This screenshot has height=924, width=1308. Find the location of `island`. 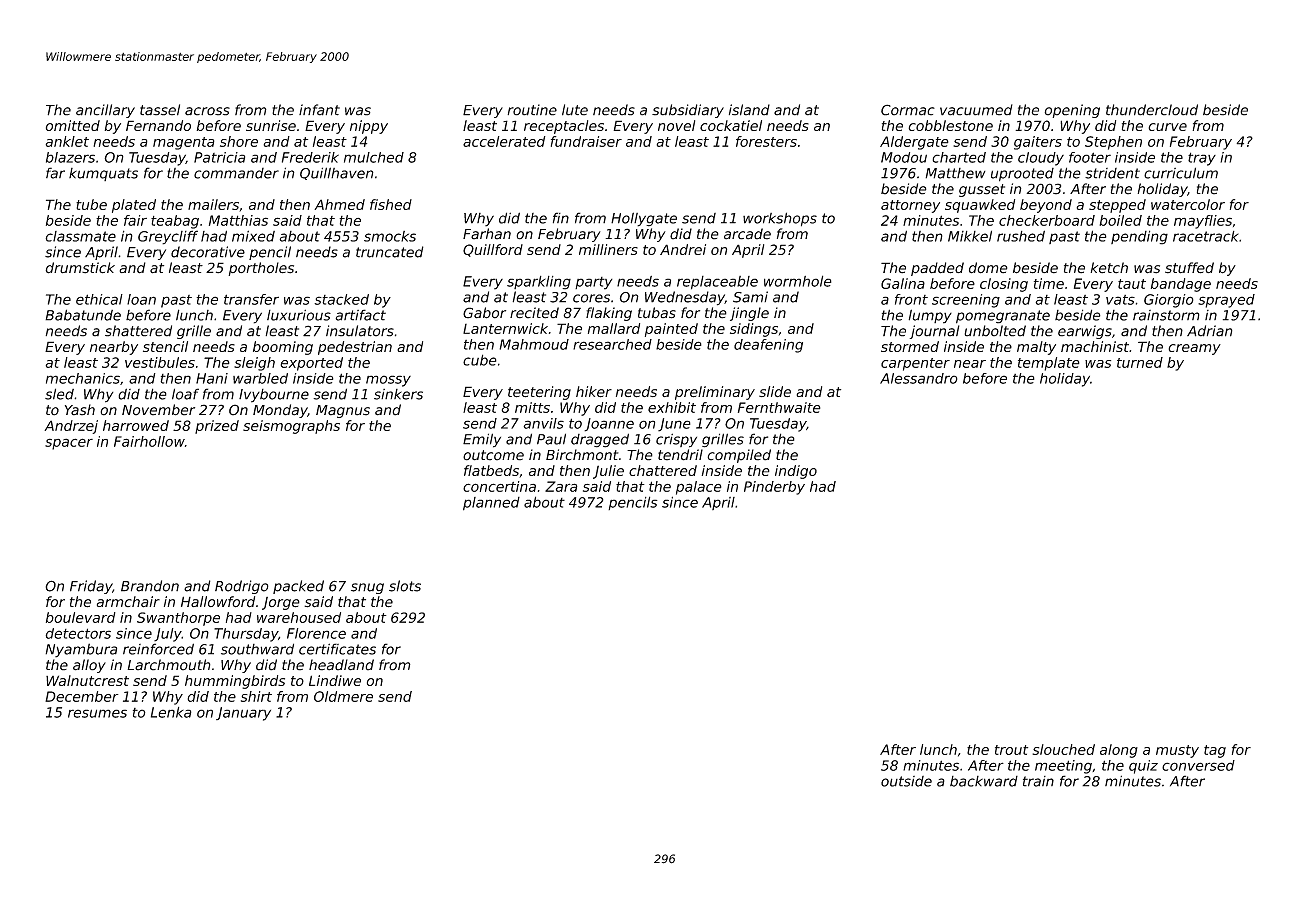

island is located at coordinates (749, 110).
